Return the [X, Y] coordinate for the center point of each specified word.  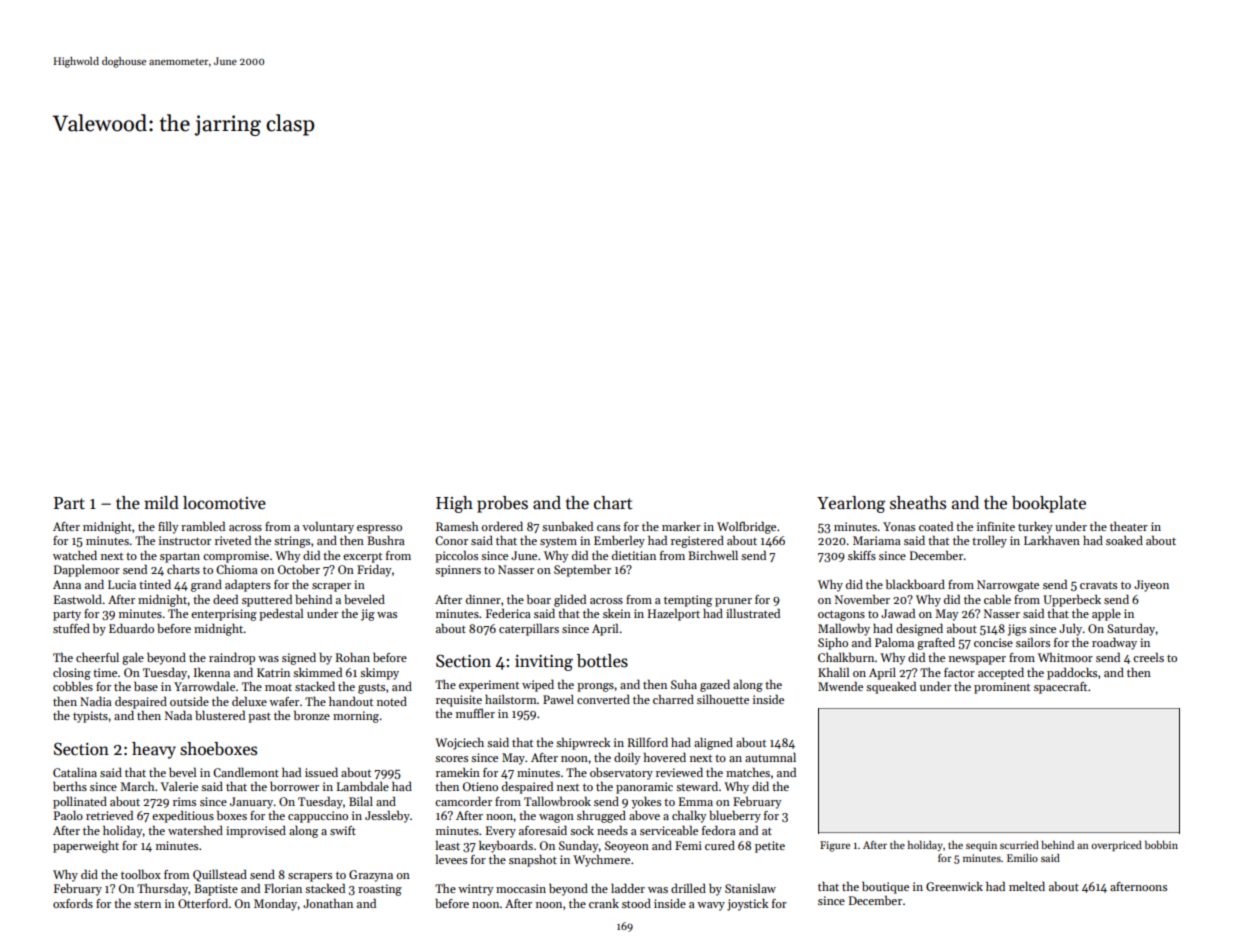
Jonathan [328, 903]
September [582, 570]
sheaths [918, 503]
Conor [451, 540]
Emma [696, 801]
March [137, 786]
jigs [1017, 630]
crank [604, 903]
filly [168, 527]
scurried [1019, 845]
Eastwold [78, 599]
